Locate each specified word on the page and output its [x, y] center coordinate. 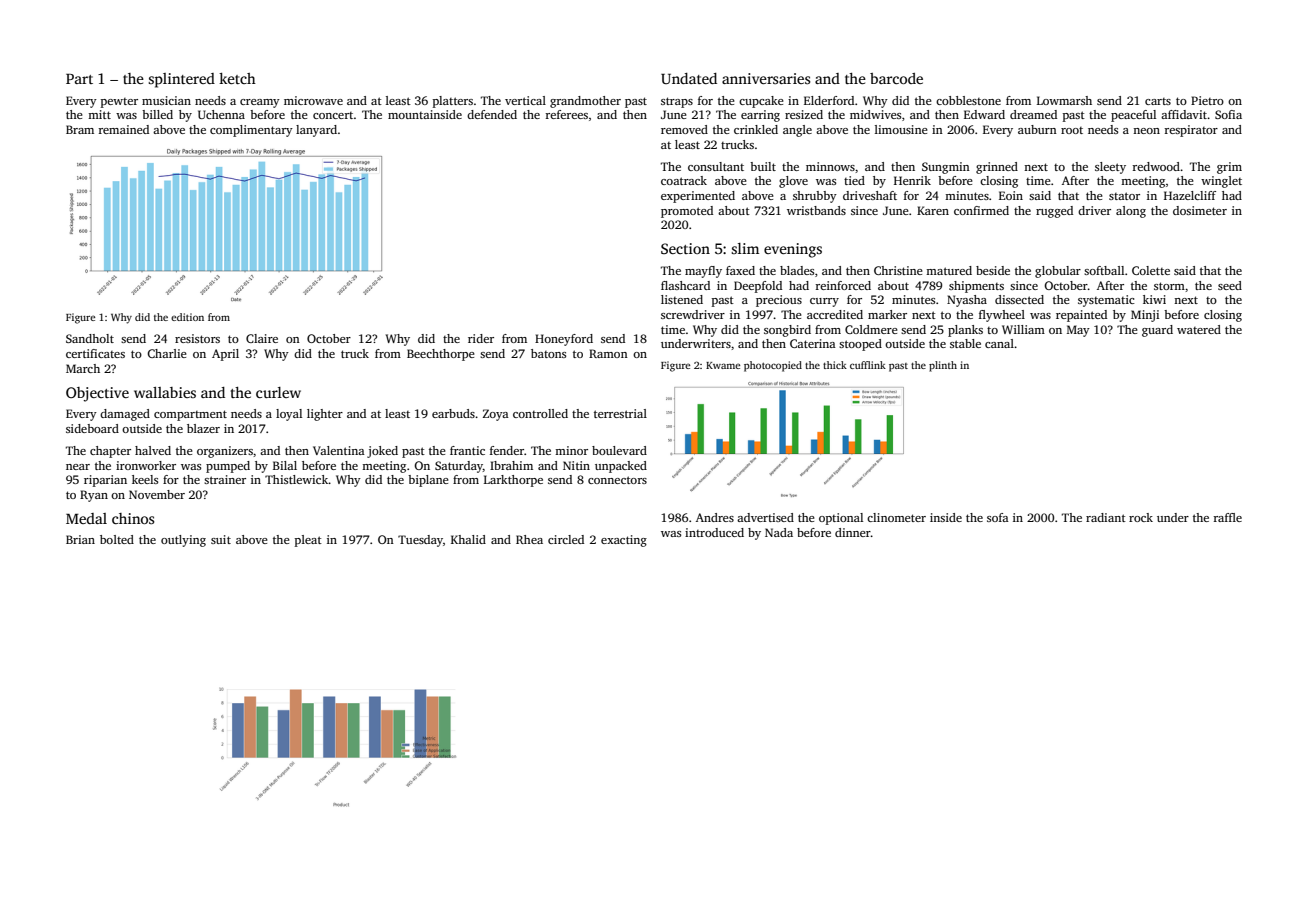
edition [187, 317]
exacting [624, 541]
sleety [1110, 168]
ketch [237, 78]
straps [677, 102]
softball [1104, 270]
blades [797, 270]
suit [221, 539]
